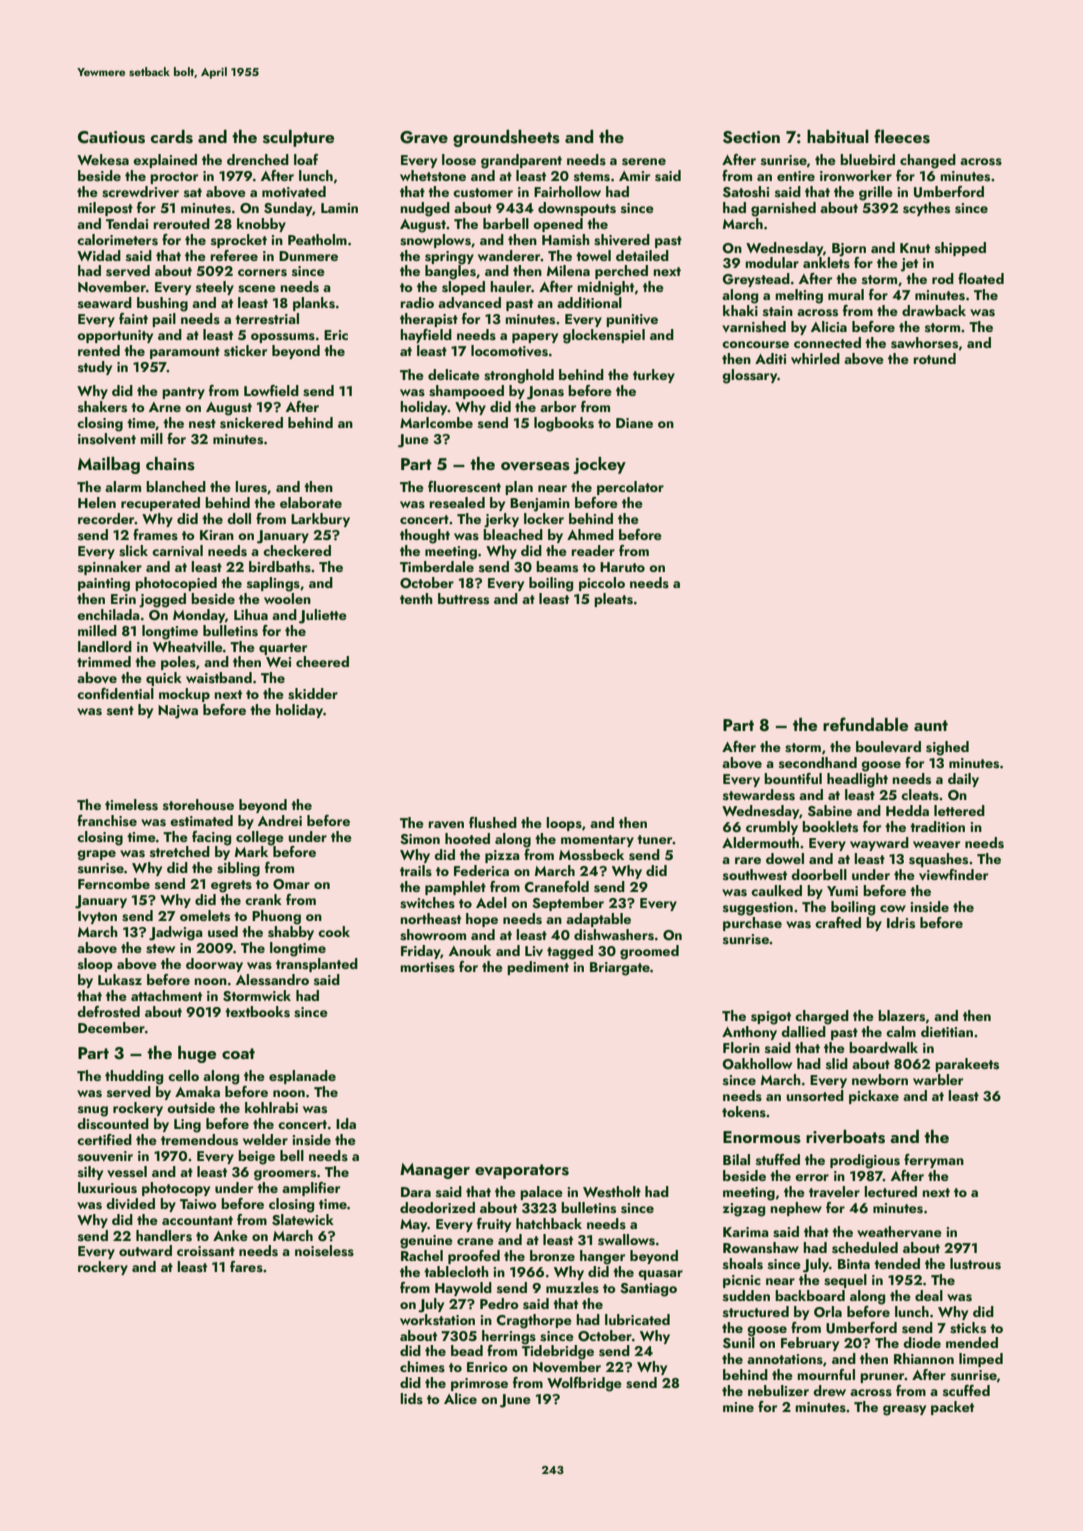  I want to click on storehouse, so click(198, 805).
